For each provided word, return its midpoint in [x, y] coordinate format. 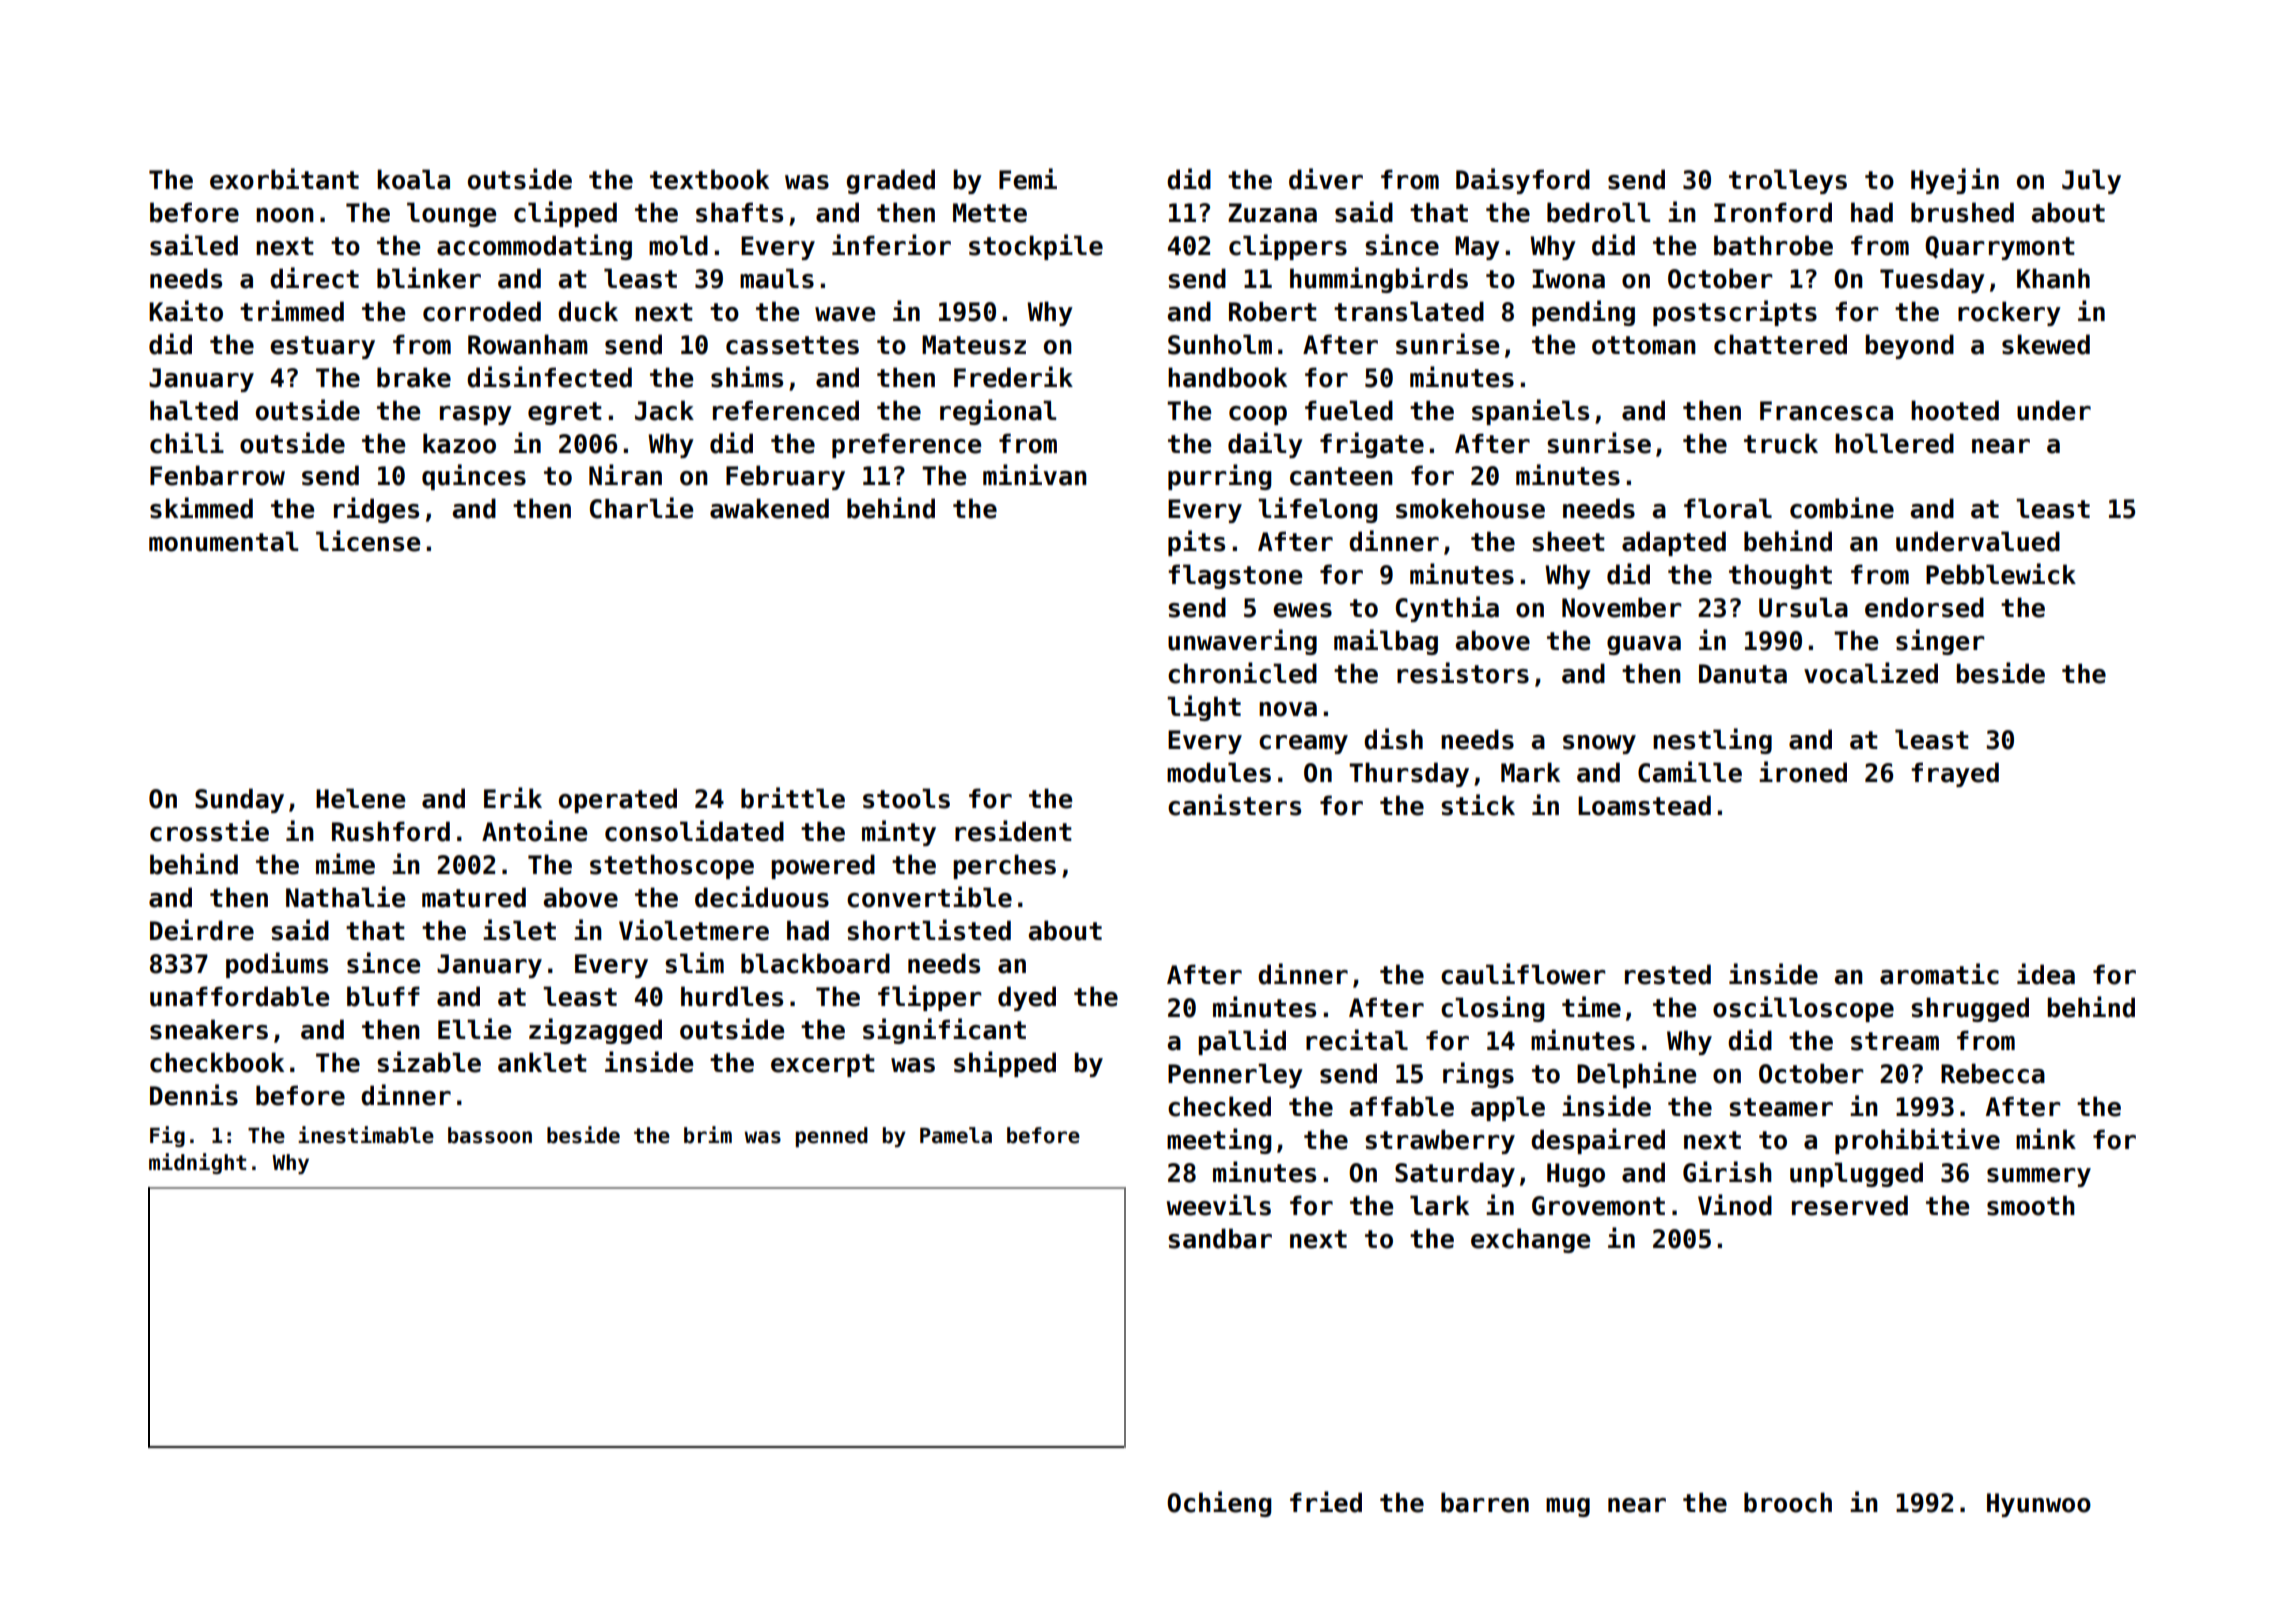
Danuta [1743, 674]
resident [1013, 831]
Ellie [474, 1029]
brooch [1788, 1502]
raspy [476, 415]
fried [1326, 1502]
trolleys [1788, 181]
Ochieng [1219, 1504]
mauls [777, 278]
